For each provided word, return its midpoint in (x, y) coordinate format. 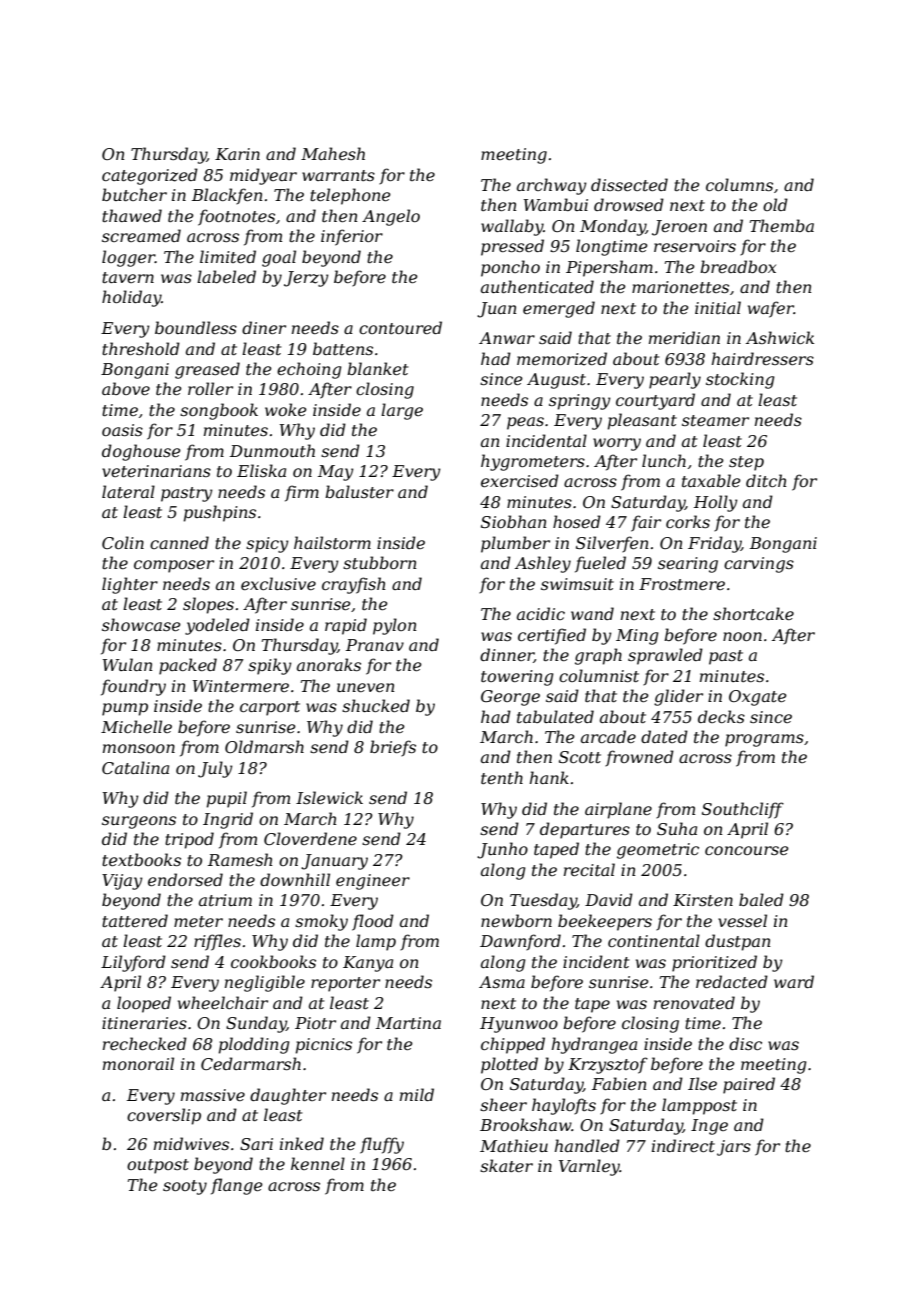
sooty (185, 1187)
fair (646, 523)
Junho (502, 850)
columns (739, 184)
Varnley (589, 1167)
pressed (512, 247)
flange (237, 1186)
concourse (747, 850)
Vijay (122, 882)
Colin (123, 542)
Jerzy (306, 279)
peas (525, 423)
